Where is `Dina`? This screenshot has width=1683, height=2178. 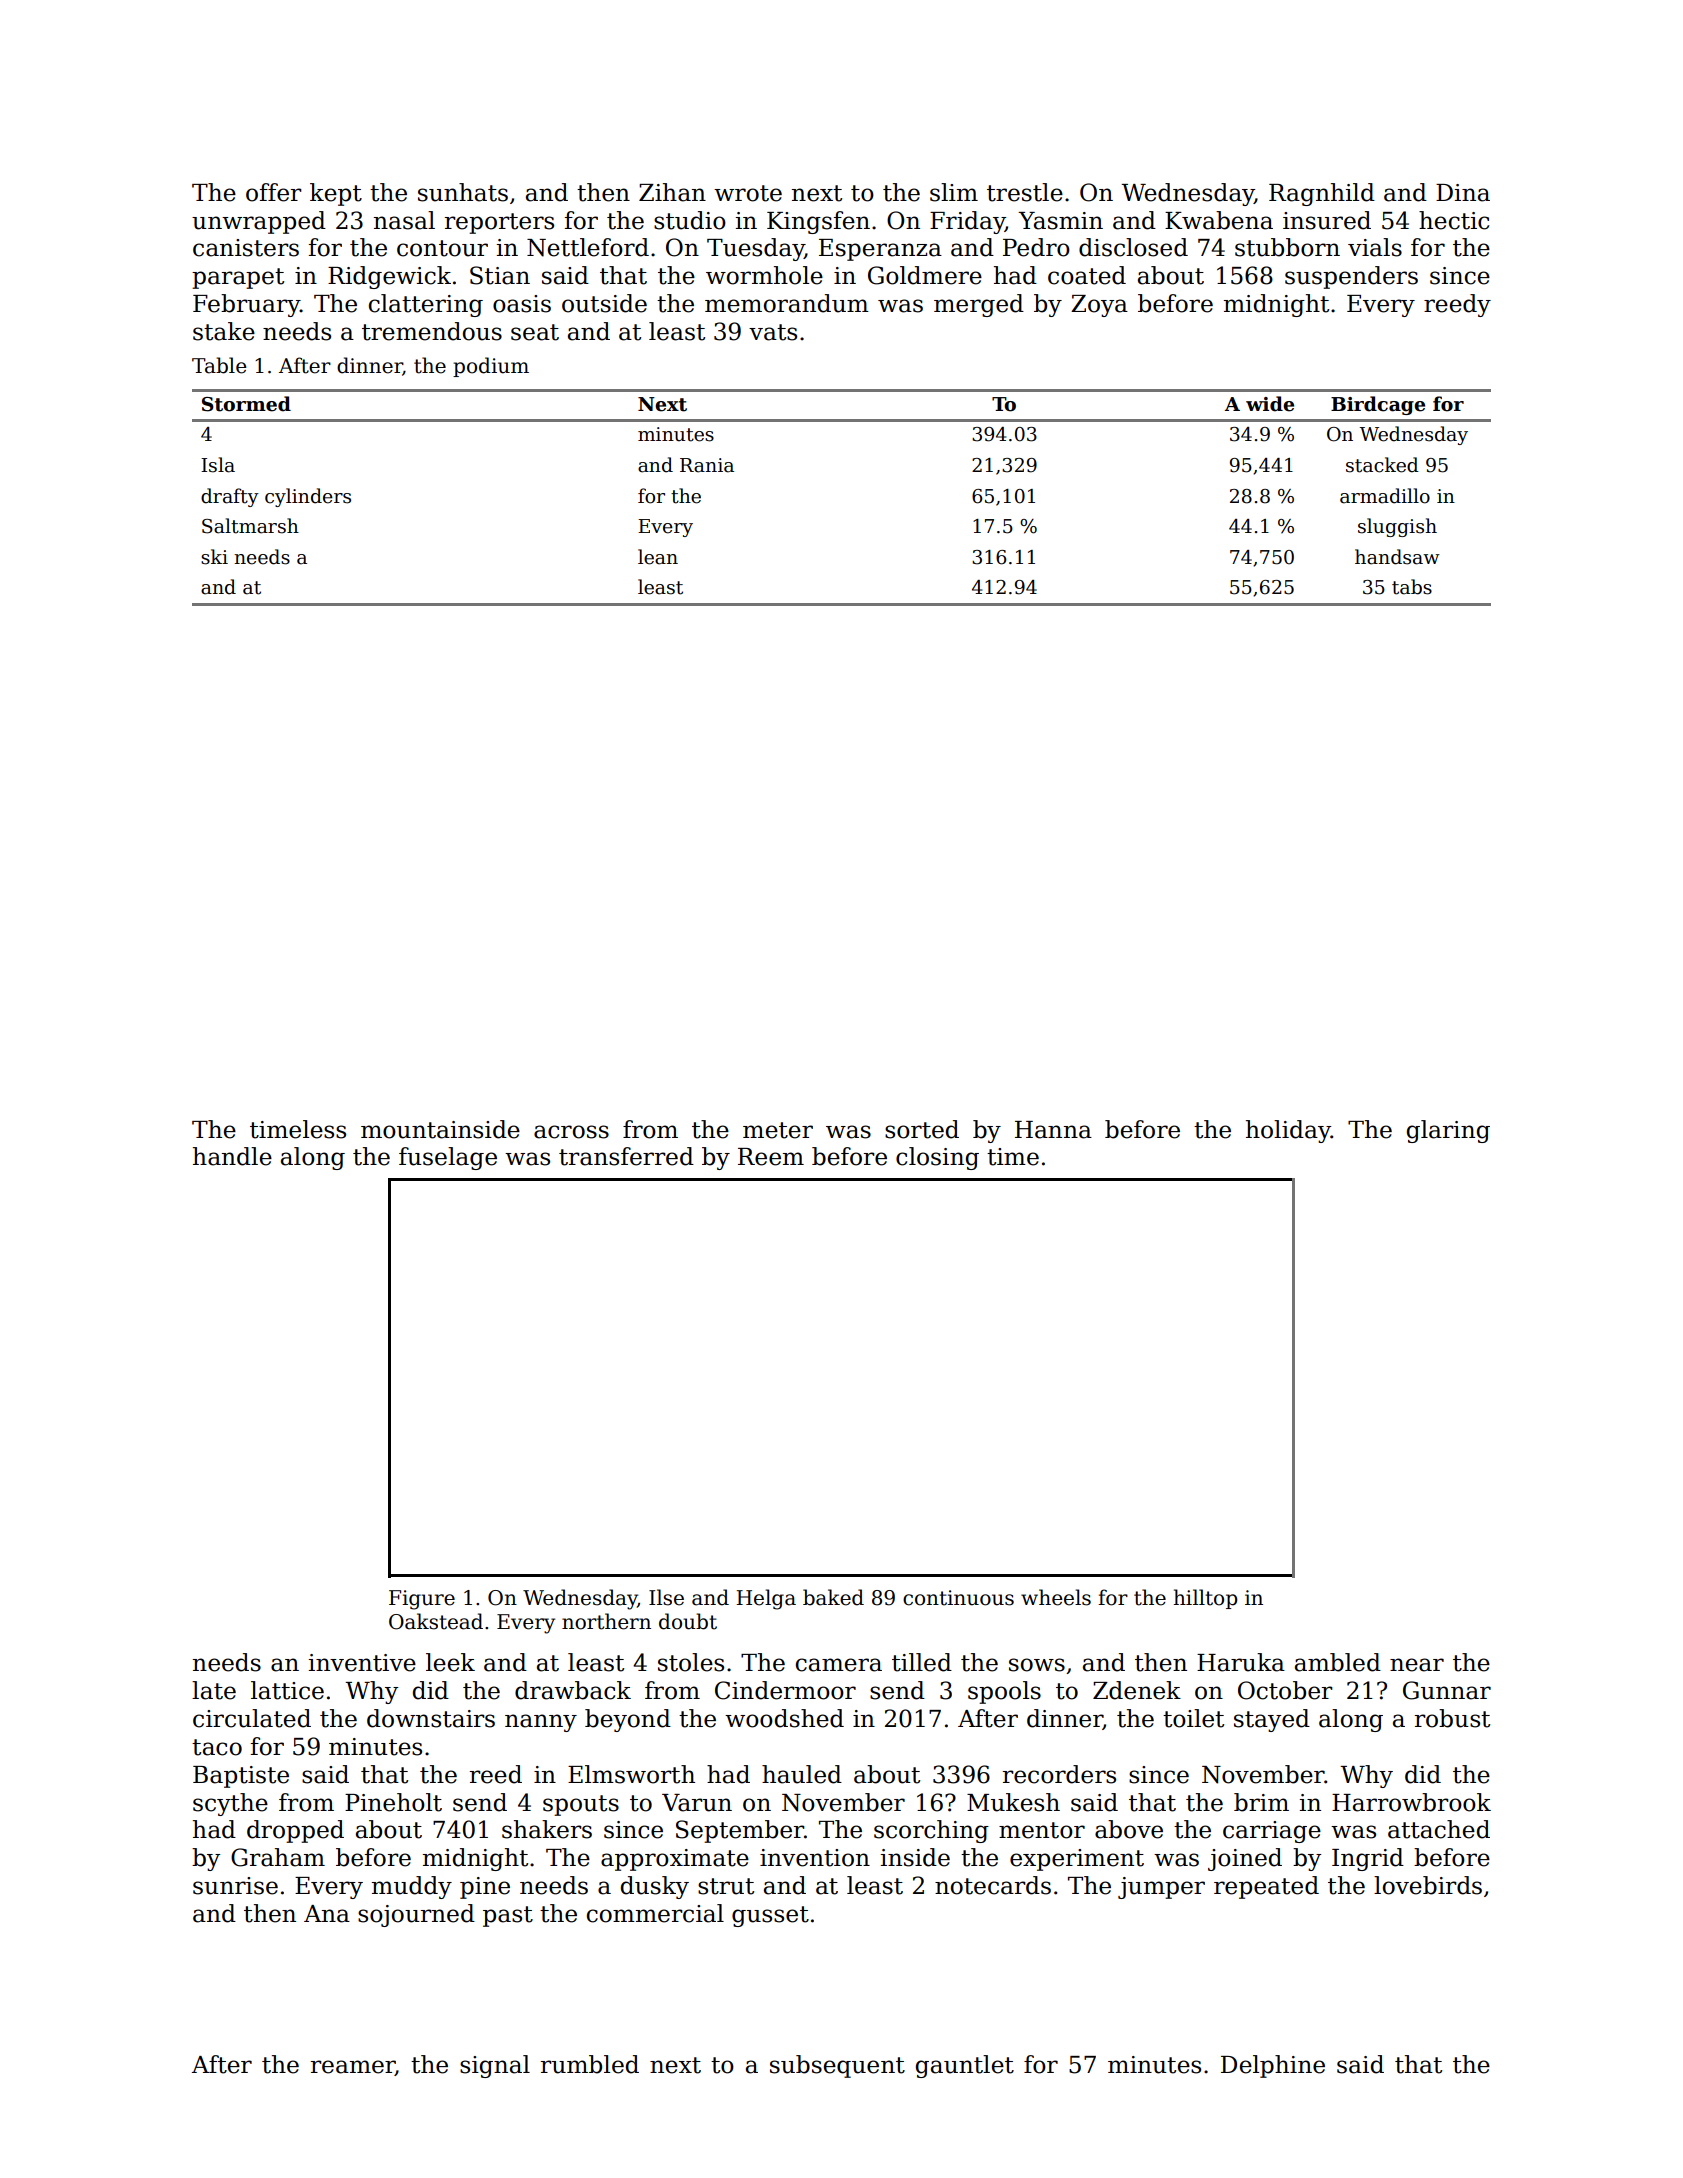
Dina is located at coordinates (1463, 193).
